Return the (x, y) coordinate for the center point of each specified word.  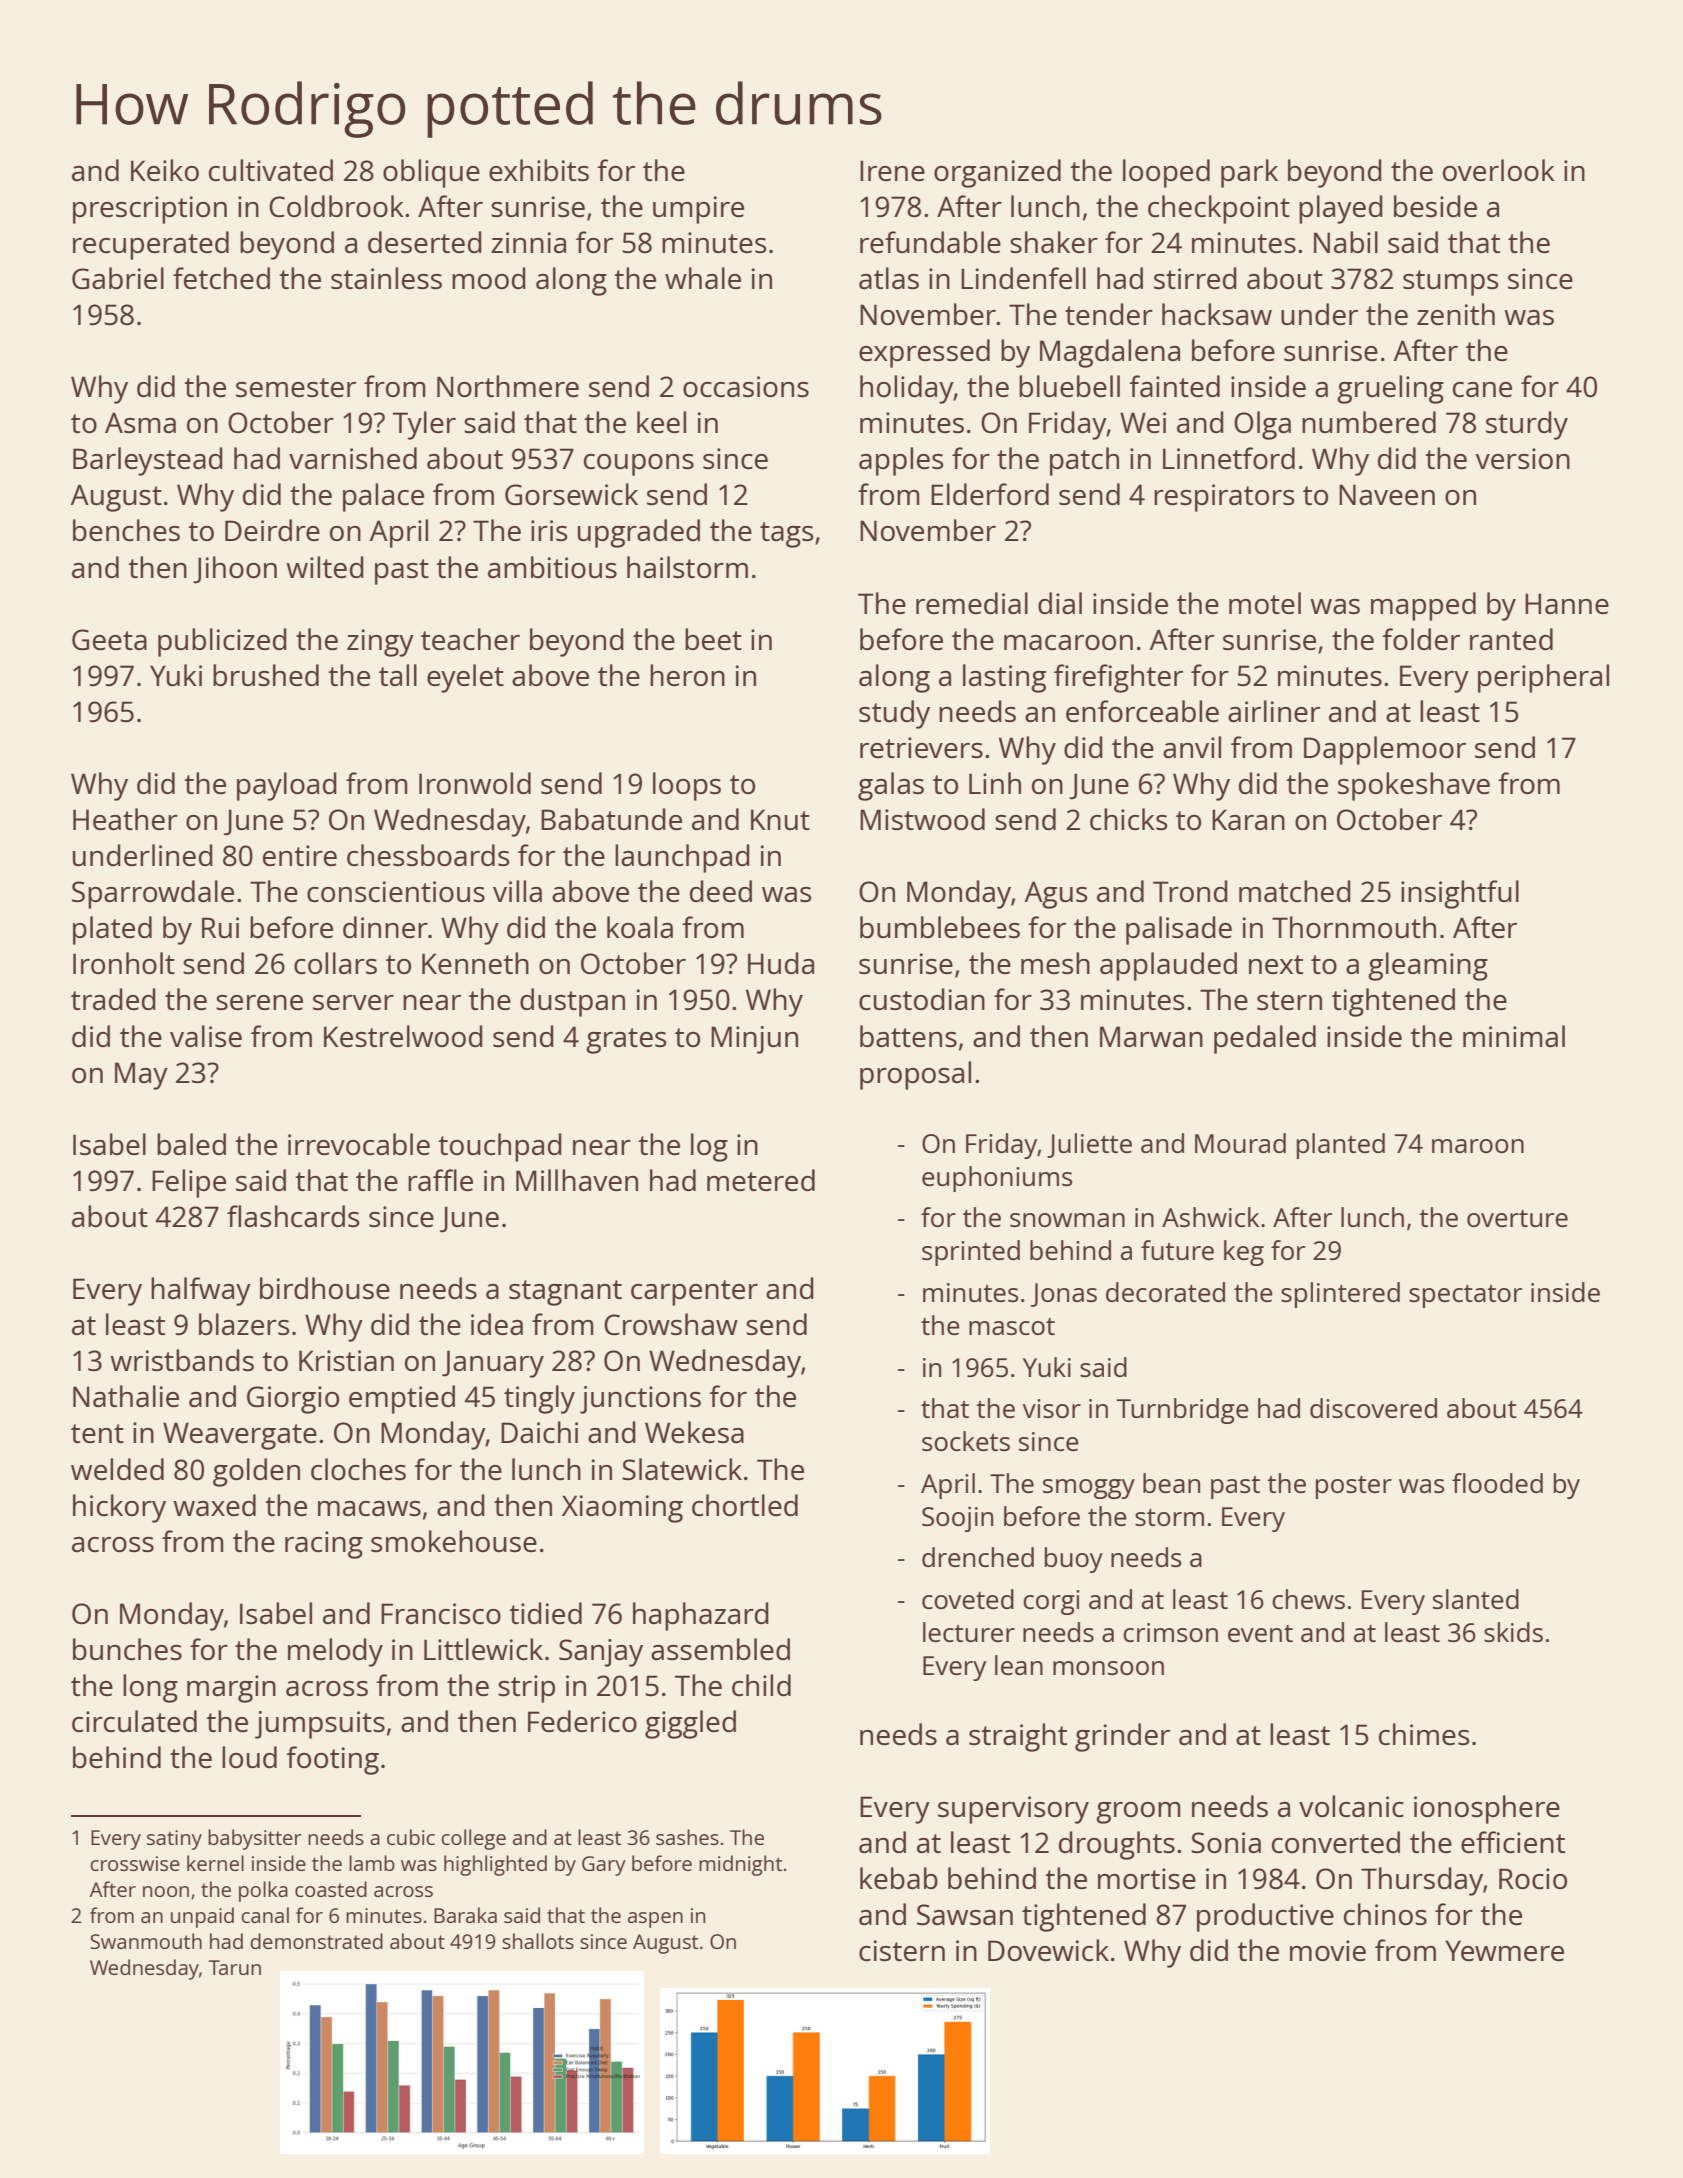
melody (335, 1652)
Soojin (957, 1519)
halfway (201, 1291)
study (894, 714)
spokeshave (1414, 786)
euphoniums (997, 1179)
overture (1517, 1218)
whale (703, 278)
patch (1084, 461)
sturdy (1527, 425)
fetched (221, 278)
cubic (411, 1837)
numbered (1369, 422)
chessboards (428, 855)
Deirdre (272, 530)
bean (1171, 1483)
